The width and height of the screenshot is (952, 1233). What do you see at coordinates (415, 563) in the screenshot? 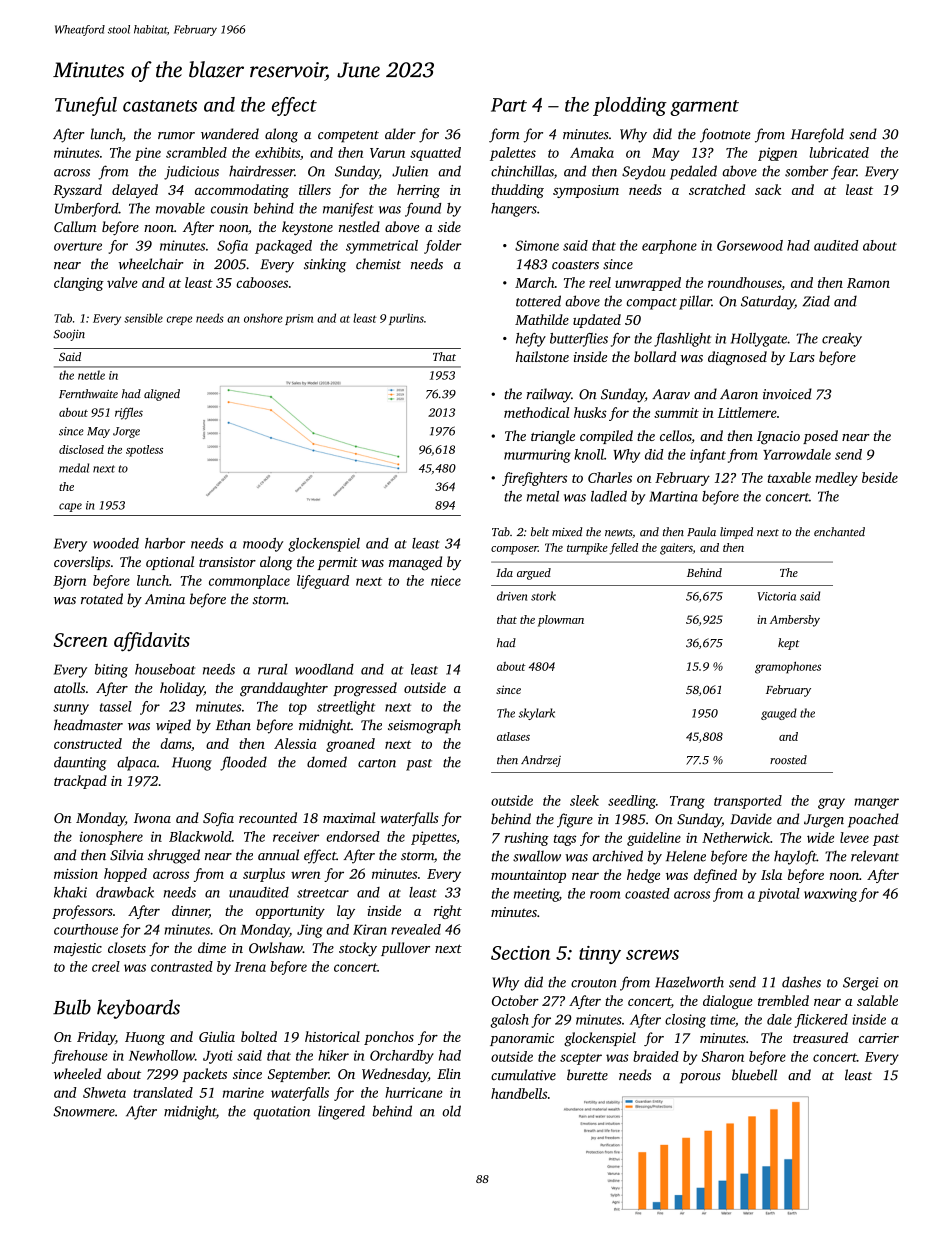
I see `managed` at bounding box center [415, 563].
